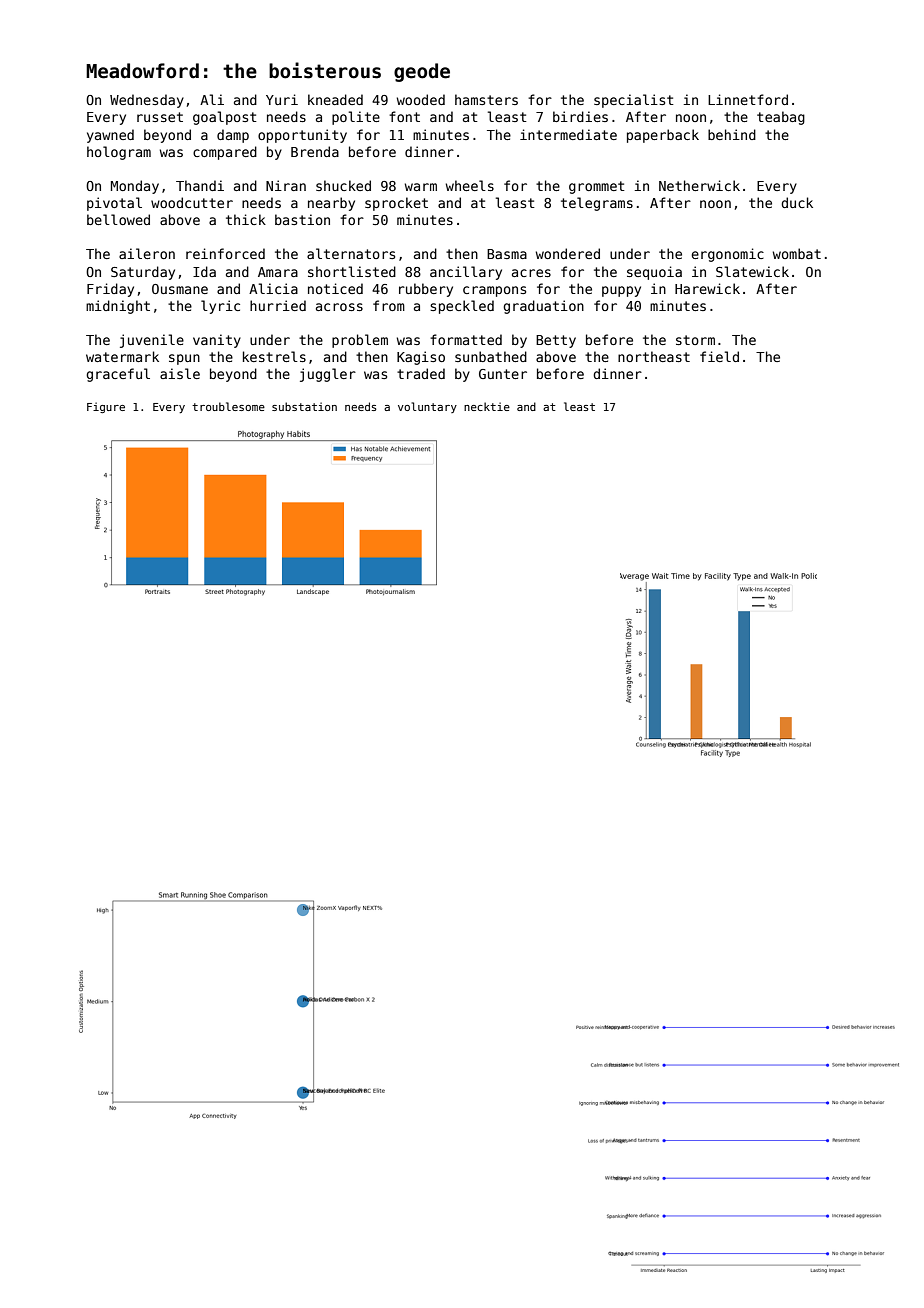 The width and height of the screenshot is (924, 1308). Describe the element at coordinates (699, 185) in the screenshot. I see `Netherwick` at that location.
